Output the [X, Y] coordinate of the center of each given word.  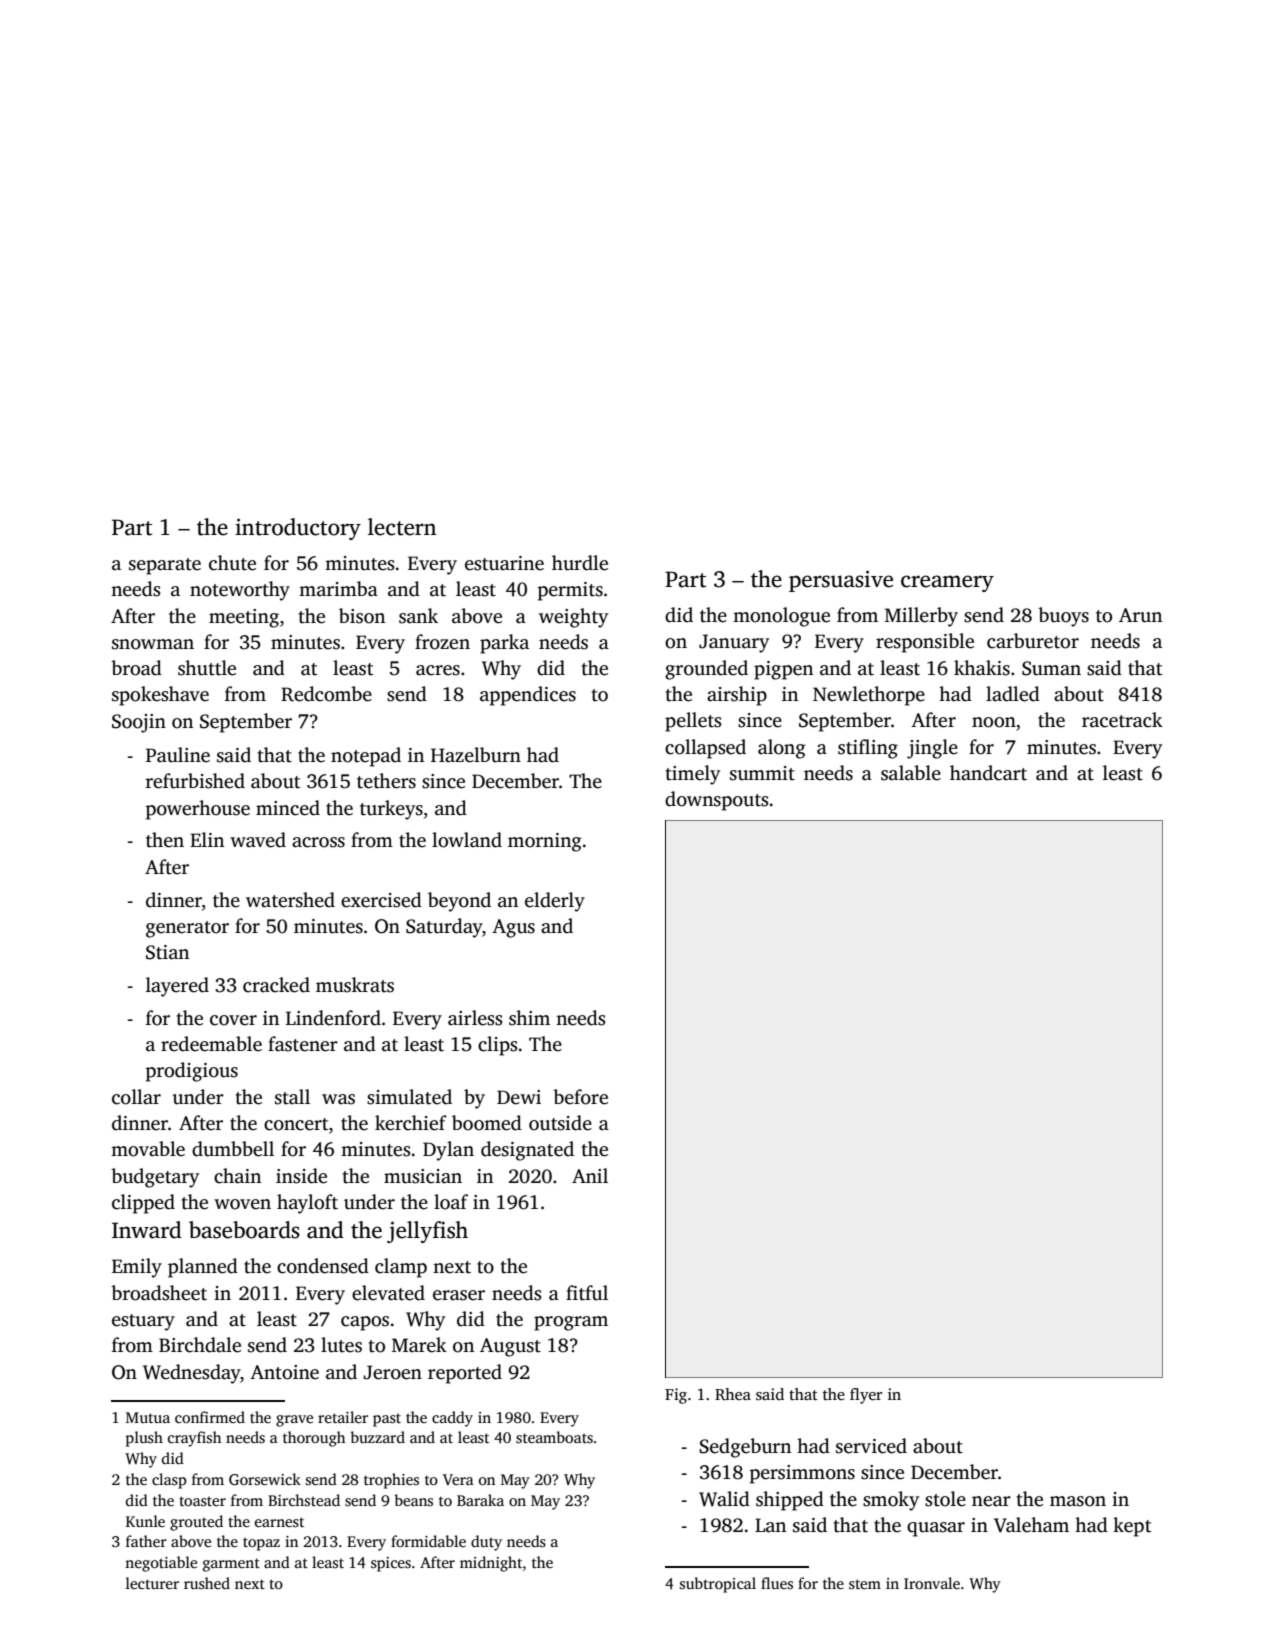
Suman [1051, 668]
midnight [491, 1564]
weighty [573, 618]
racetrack [1122, 720]
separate [165, 566]
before [580, 1097]
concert [296, 1124]
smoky [891, 1501]
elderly [555, 902]
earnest [279, 1522]
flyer [866, 1396]
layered [177, 987]
